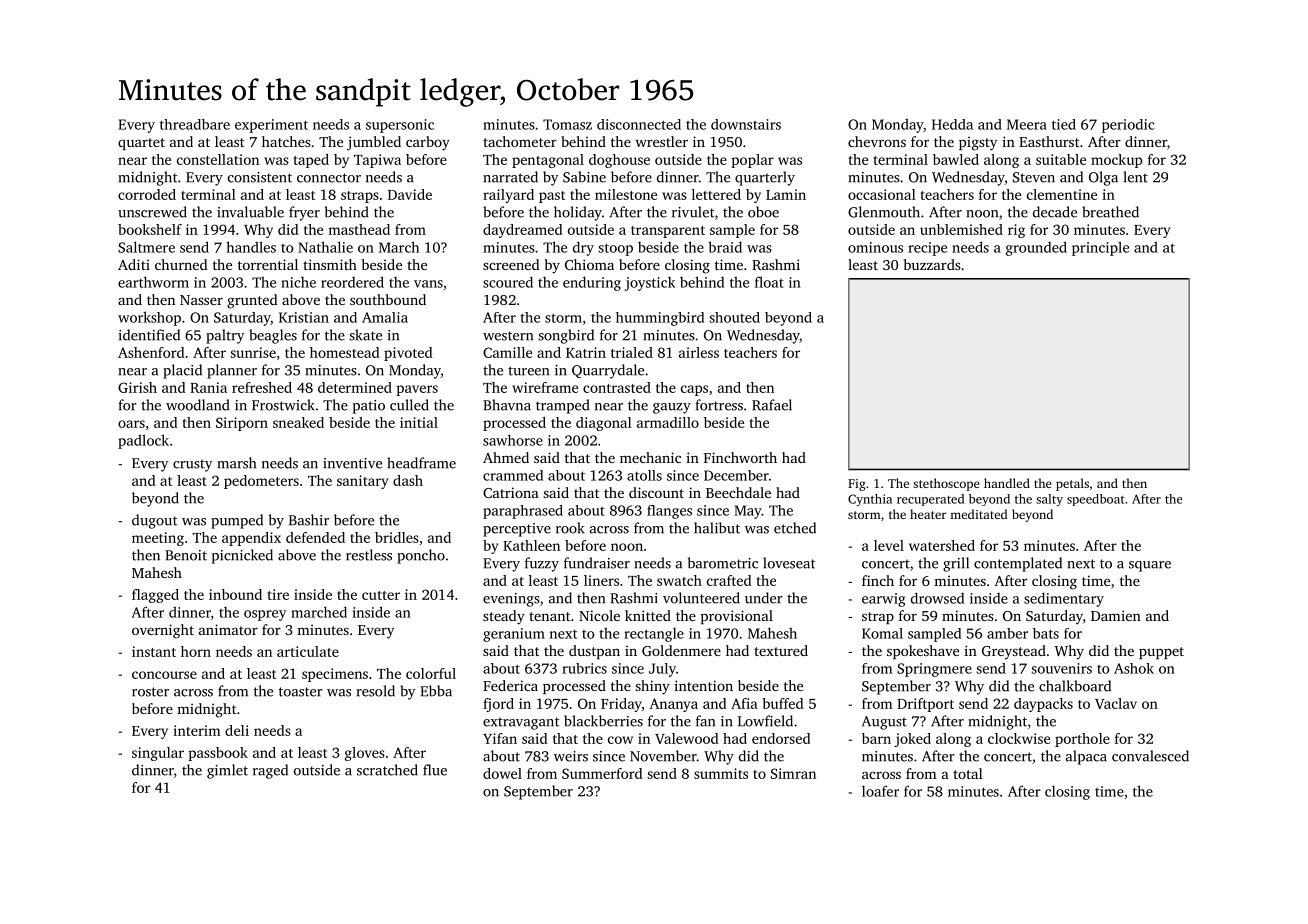 This page has height=924, width=1308. Describe the element at coordinates (736, 475) in the page. I see `December` at that location.
